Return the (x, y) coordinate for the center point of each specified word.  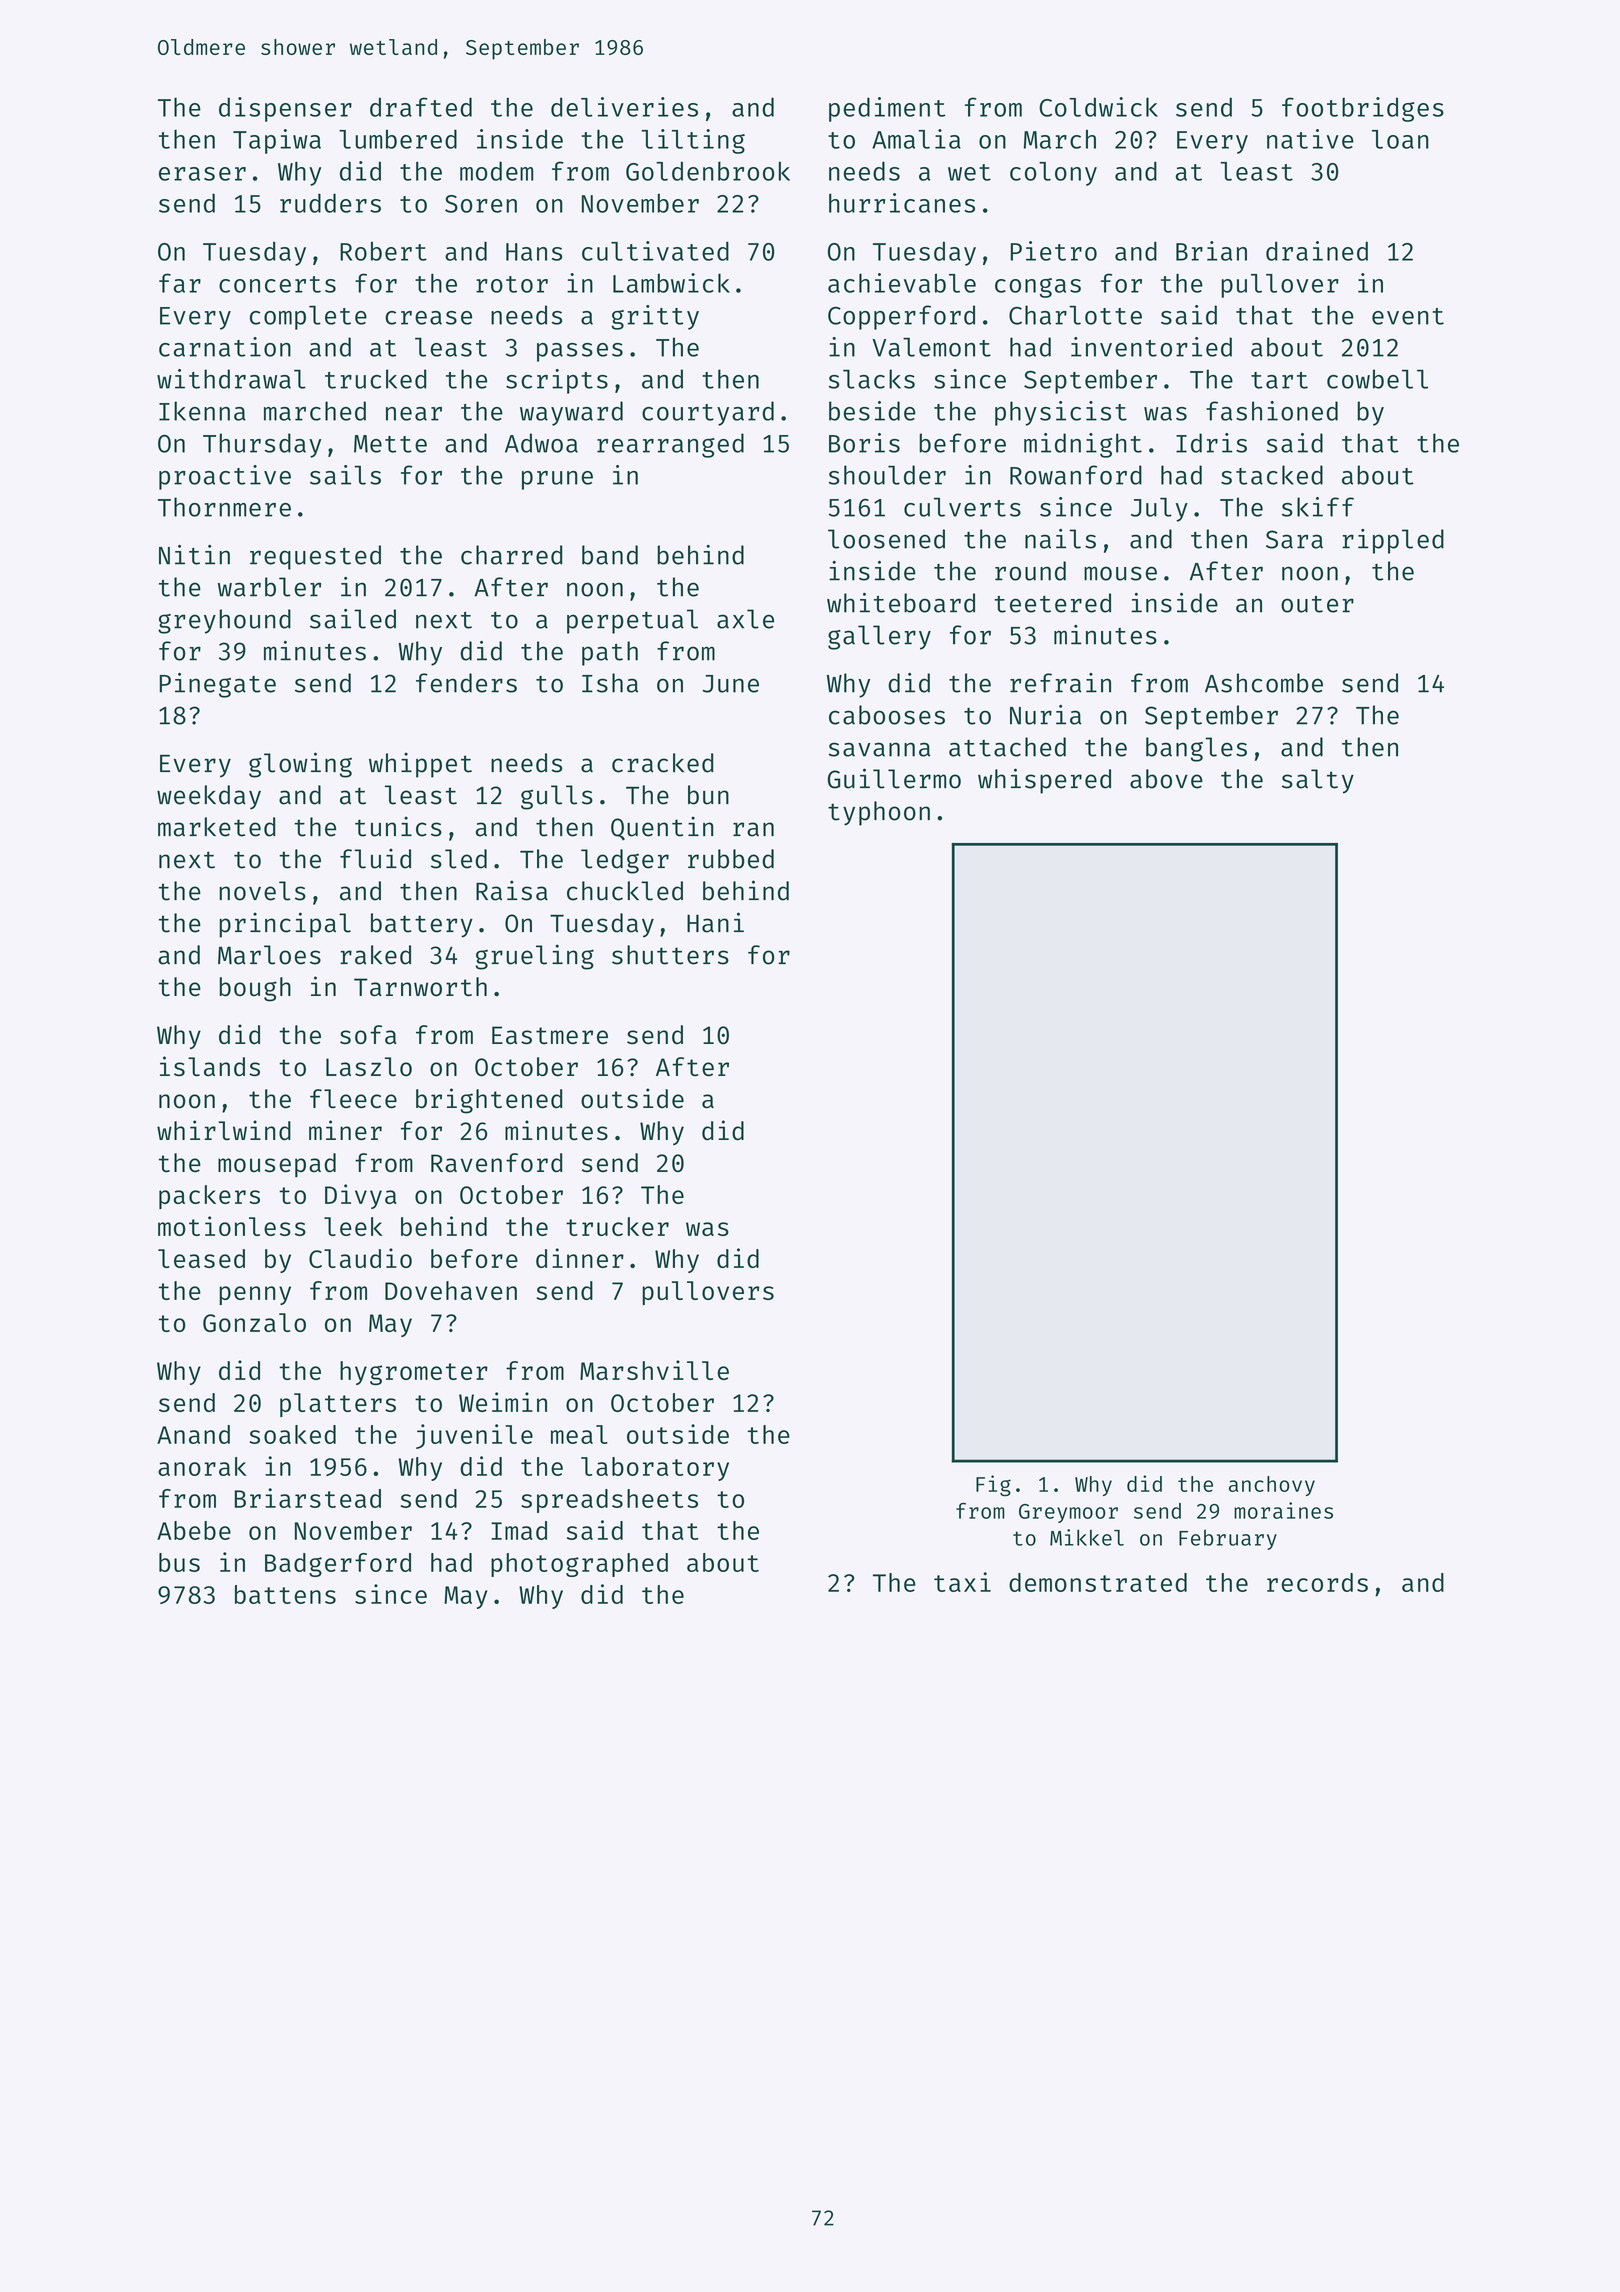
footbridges (1363, 109)
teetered (1052, 603)
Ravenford (497, 1163)
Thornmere (224, 507)
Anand (193, 1434)
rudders (330, 203)
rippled (1393, 541)
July (1159, 509)
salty (1318, 781)
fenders (466, 683)
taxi (962, 1582)
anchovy (1272, 1486)
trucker (617, 1226)
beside (872, 411)
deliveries (624, 107)
